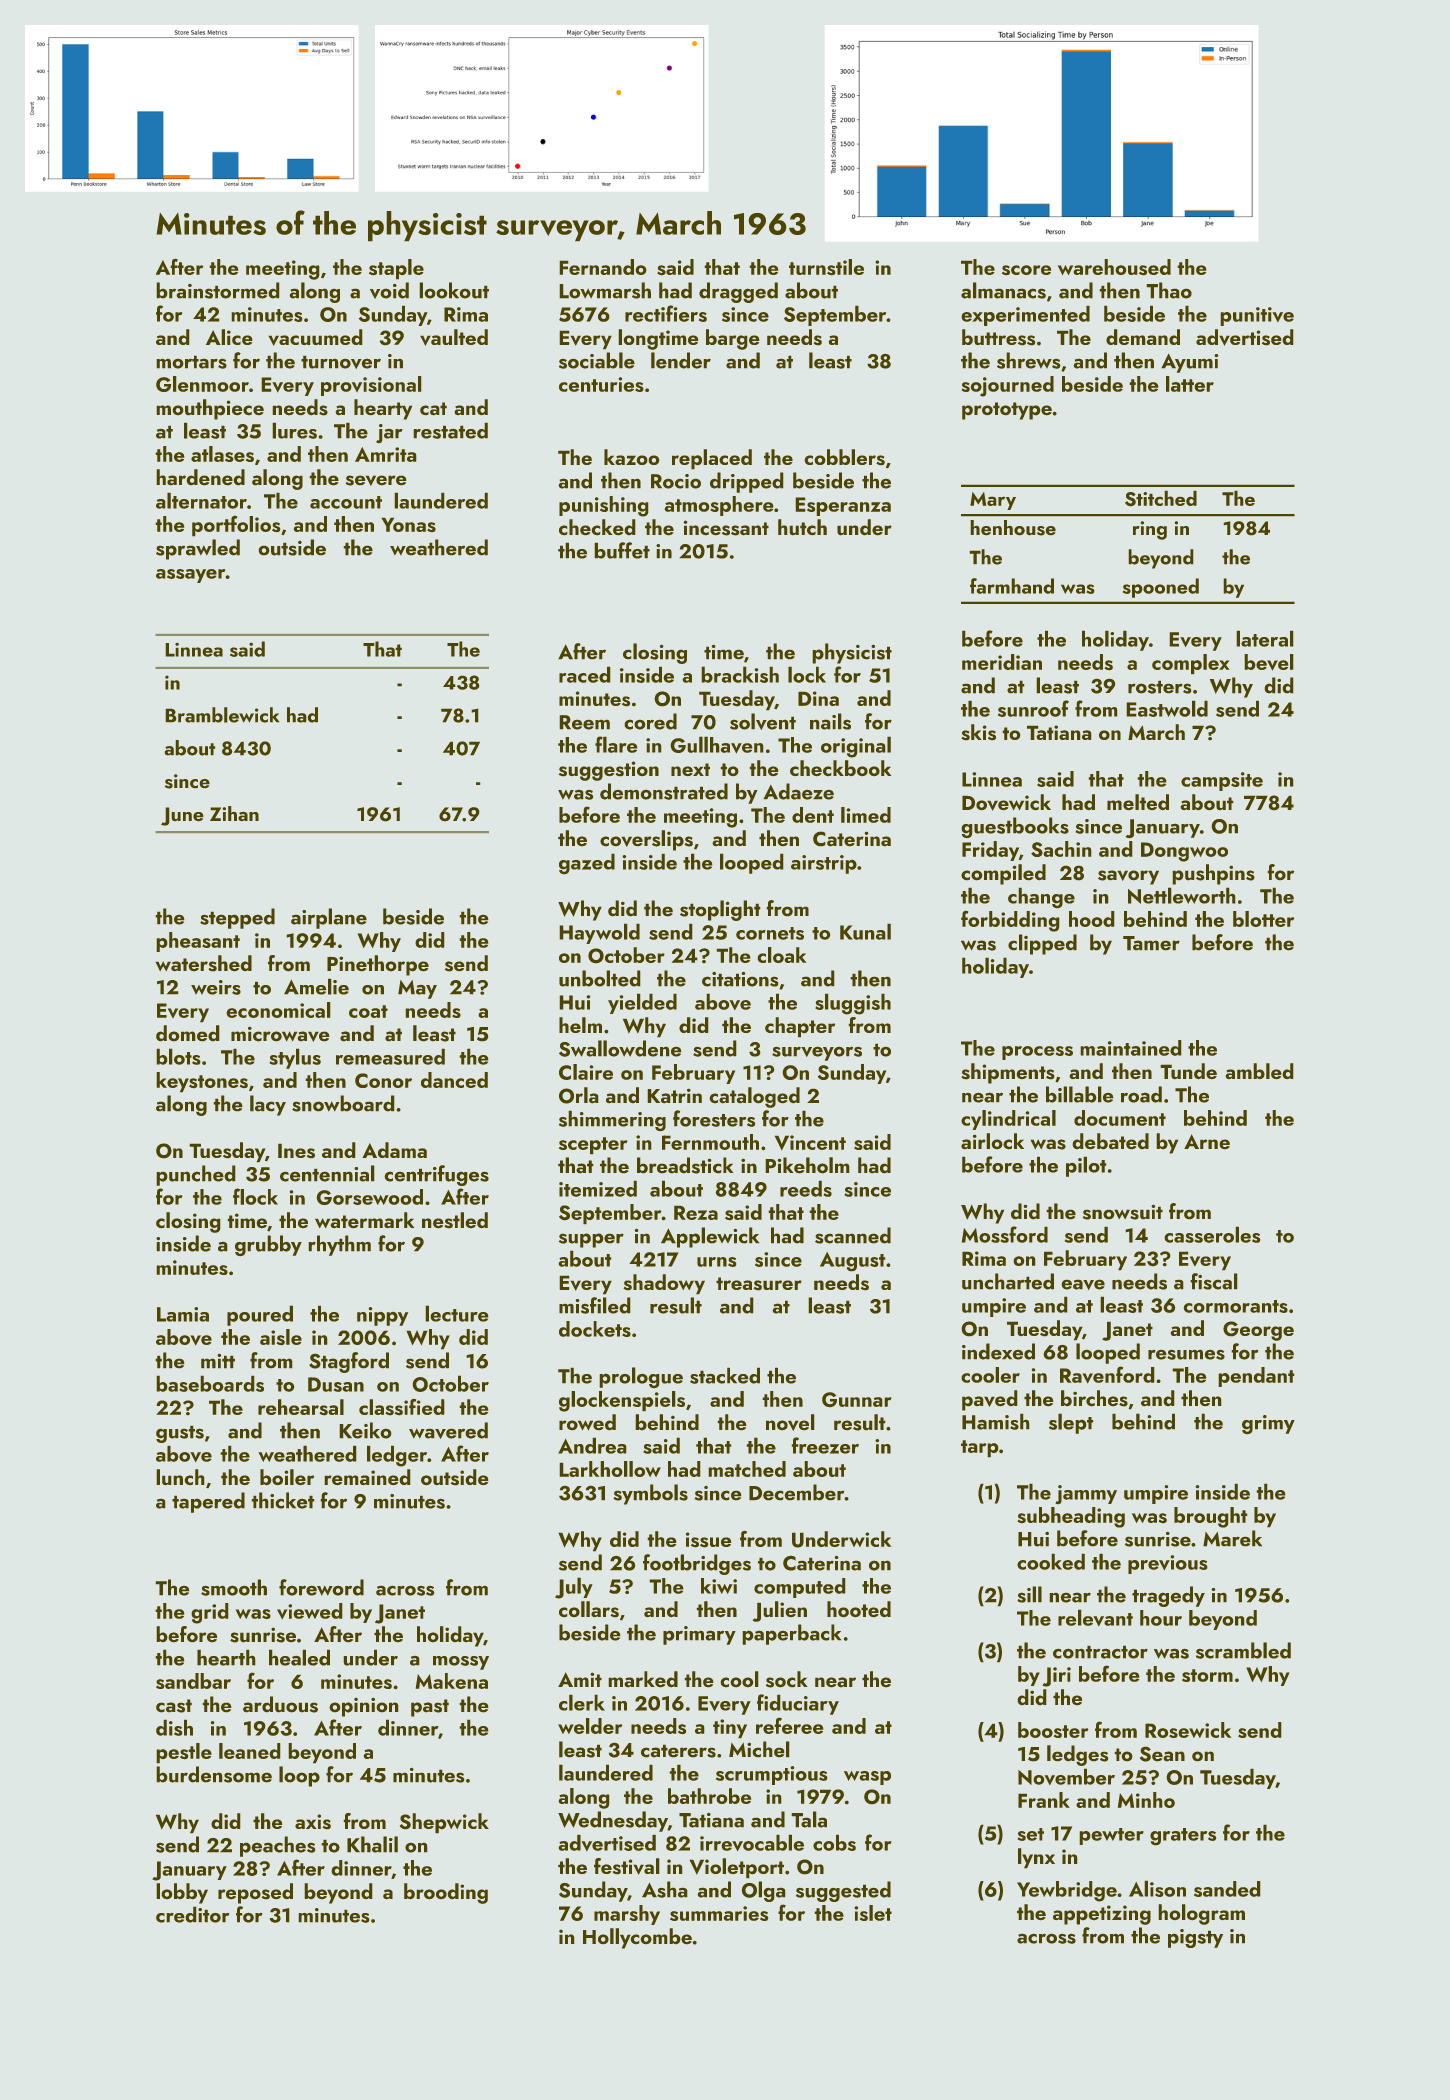 Image resolution: width=1450 pixels, height=2100 pixels. I want to click on gazed, so click(587, 864).
